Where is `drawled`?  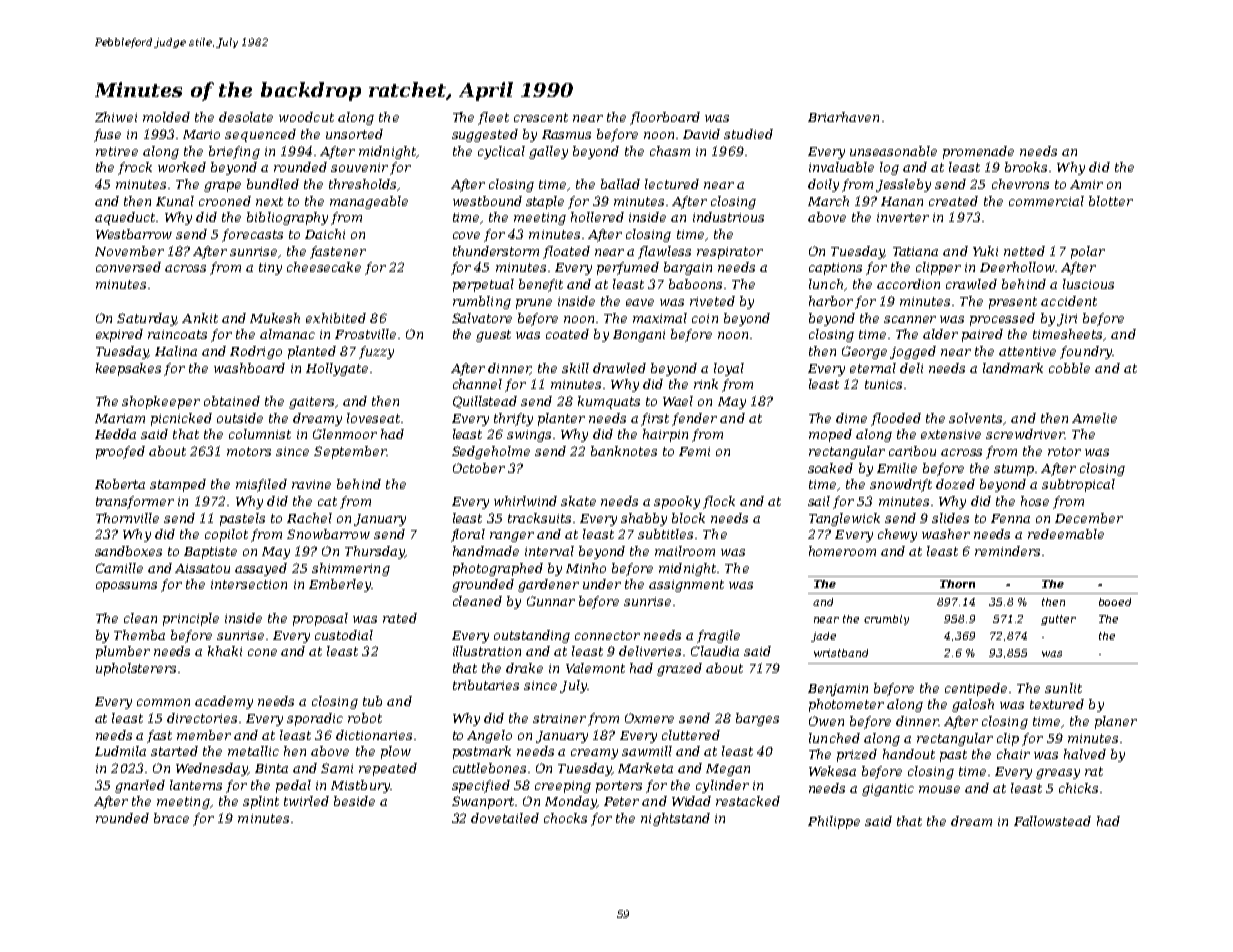 drawled is located at coordinates (619, 368).
